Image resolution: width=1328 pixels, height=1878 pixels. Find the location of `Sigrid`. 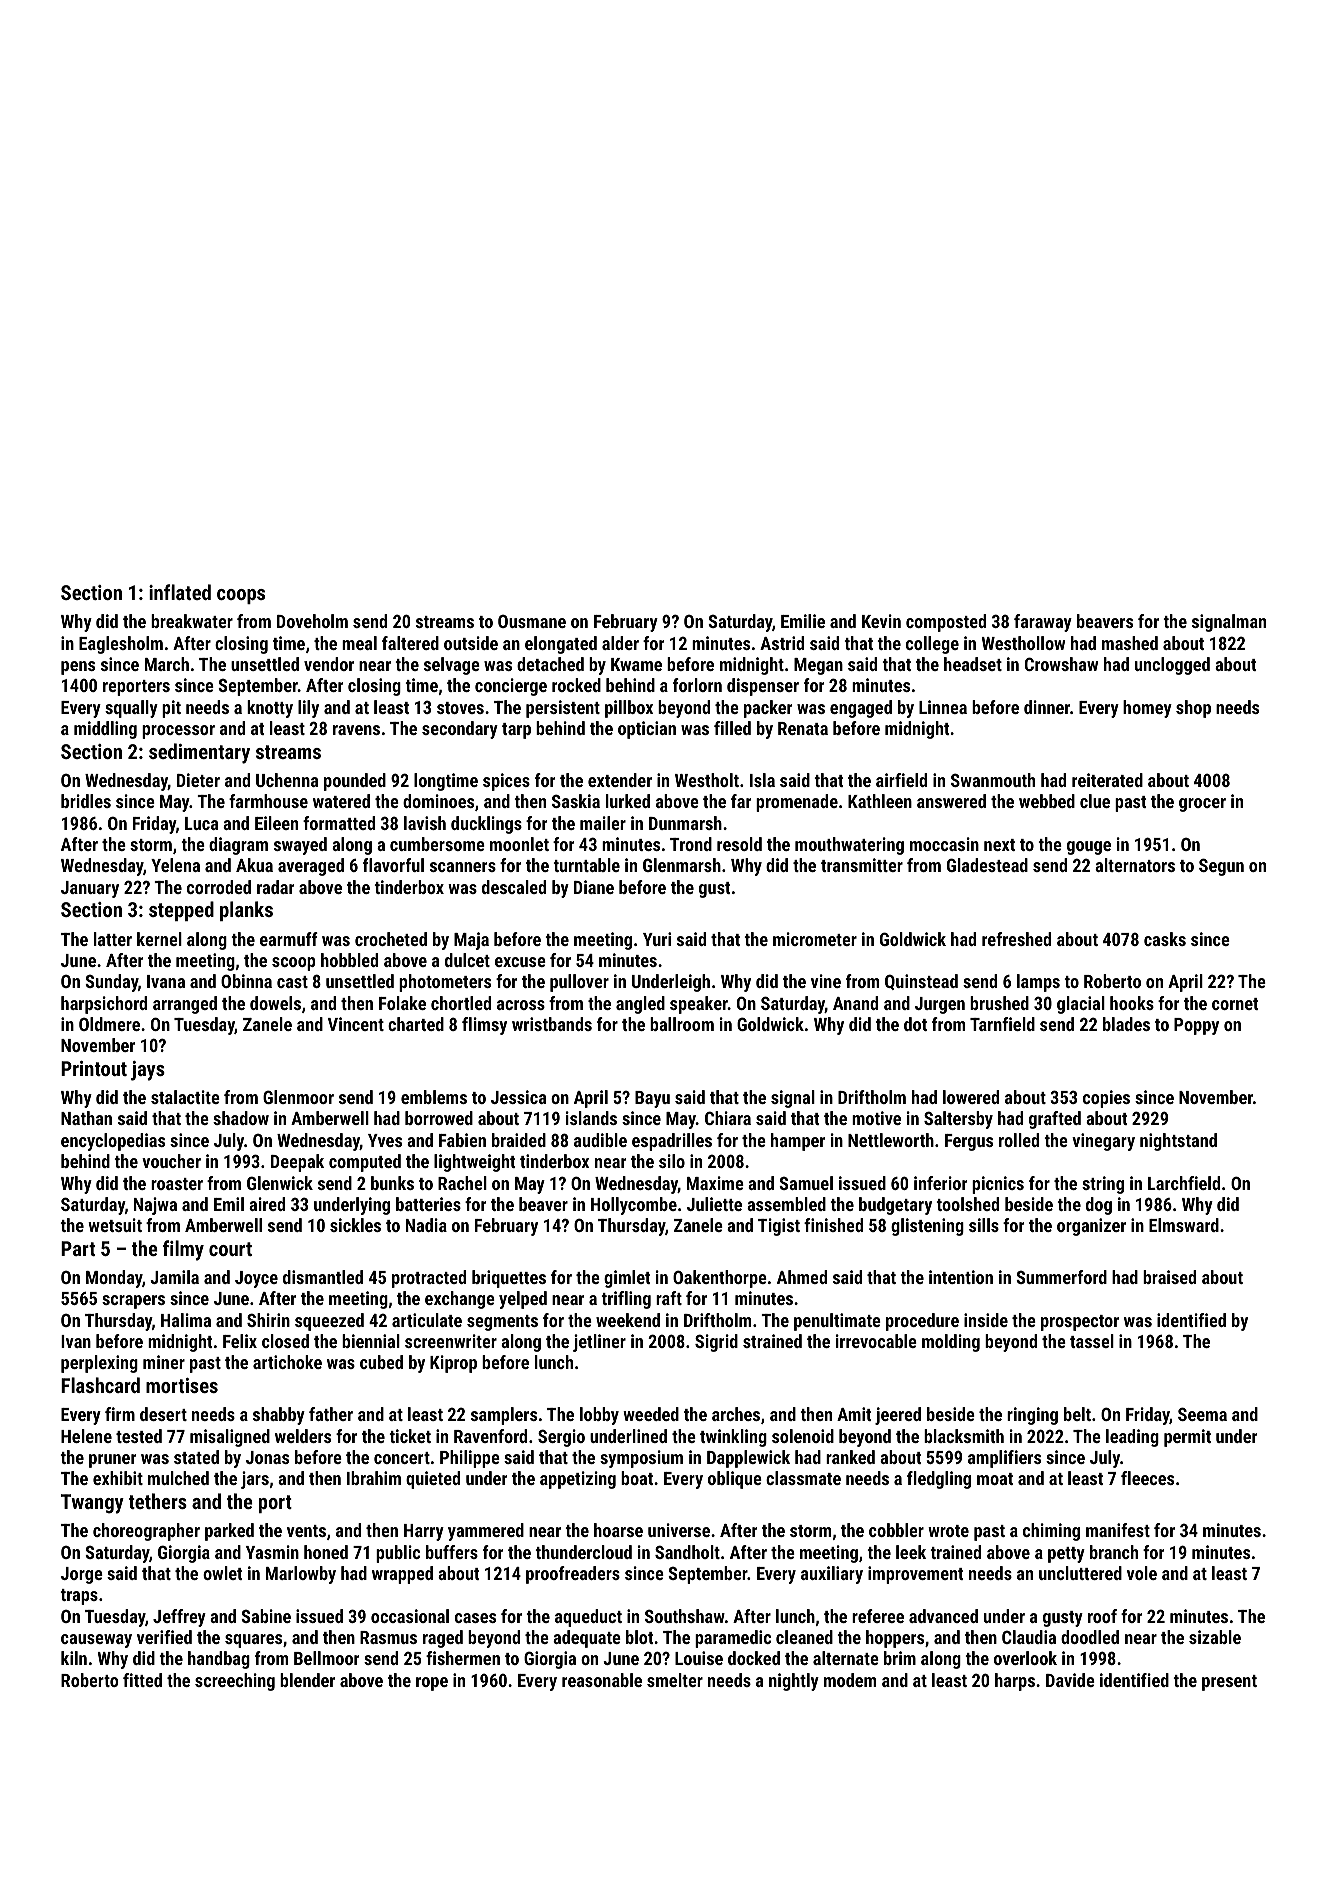

Sigrid is located at coordinates (716, 1343).
